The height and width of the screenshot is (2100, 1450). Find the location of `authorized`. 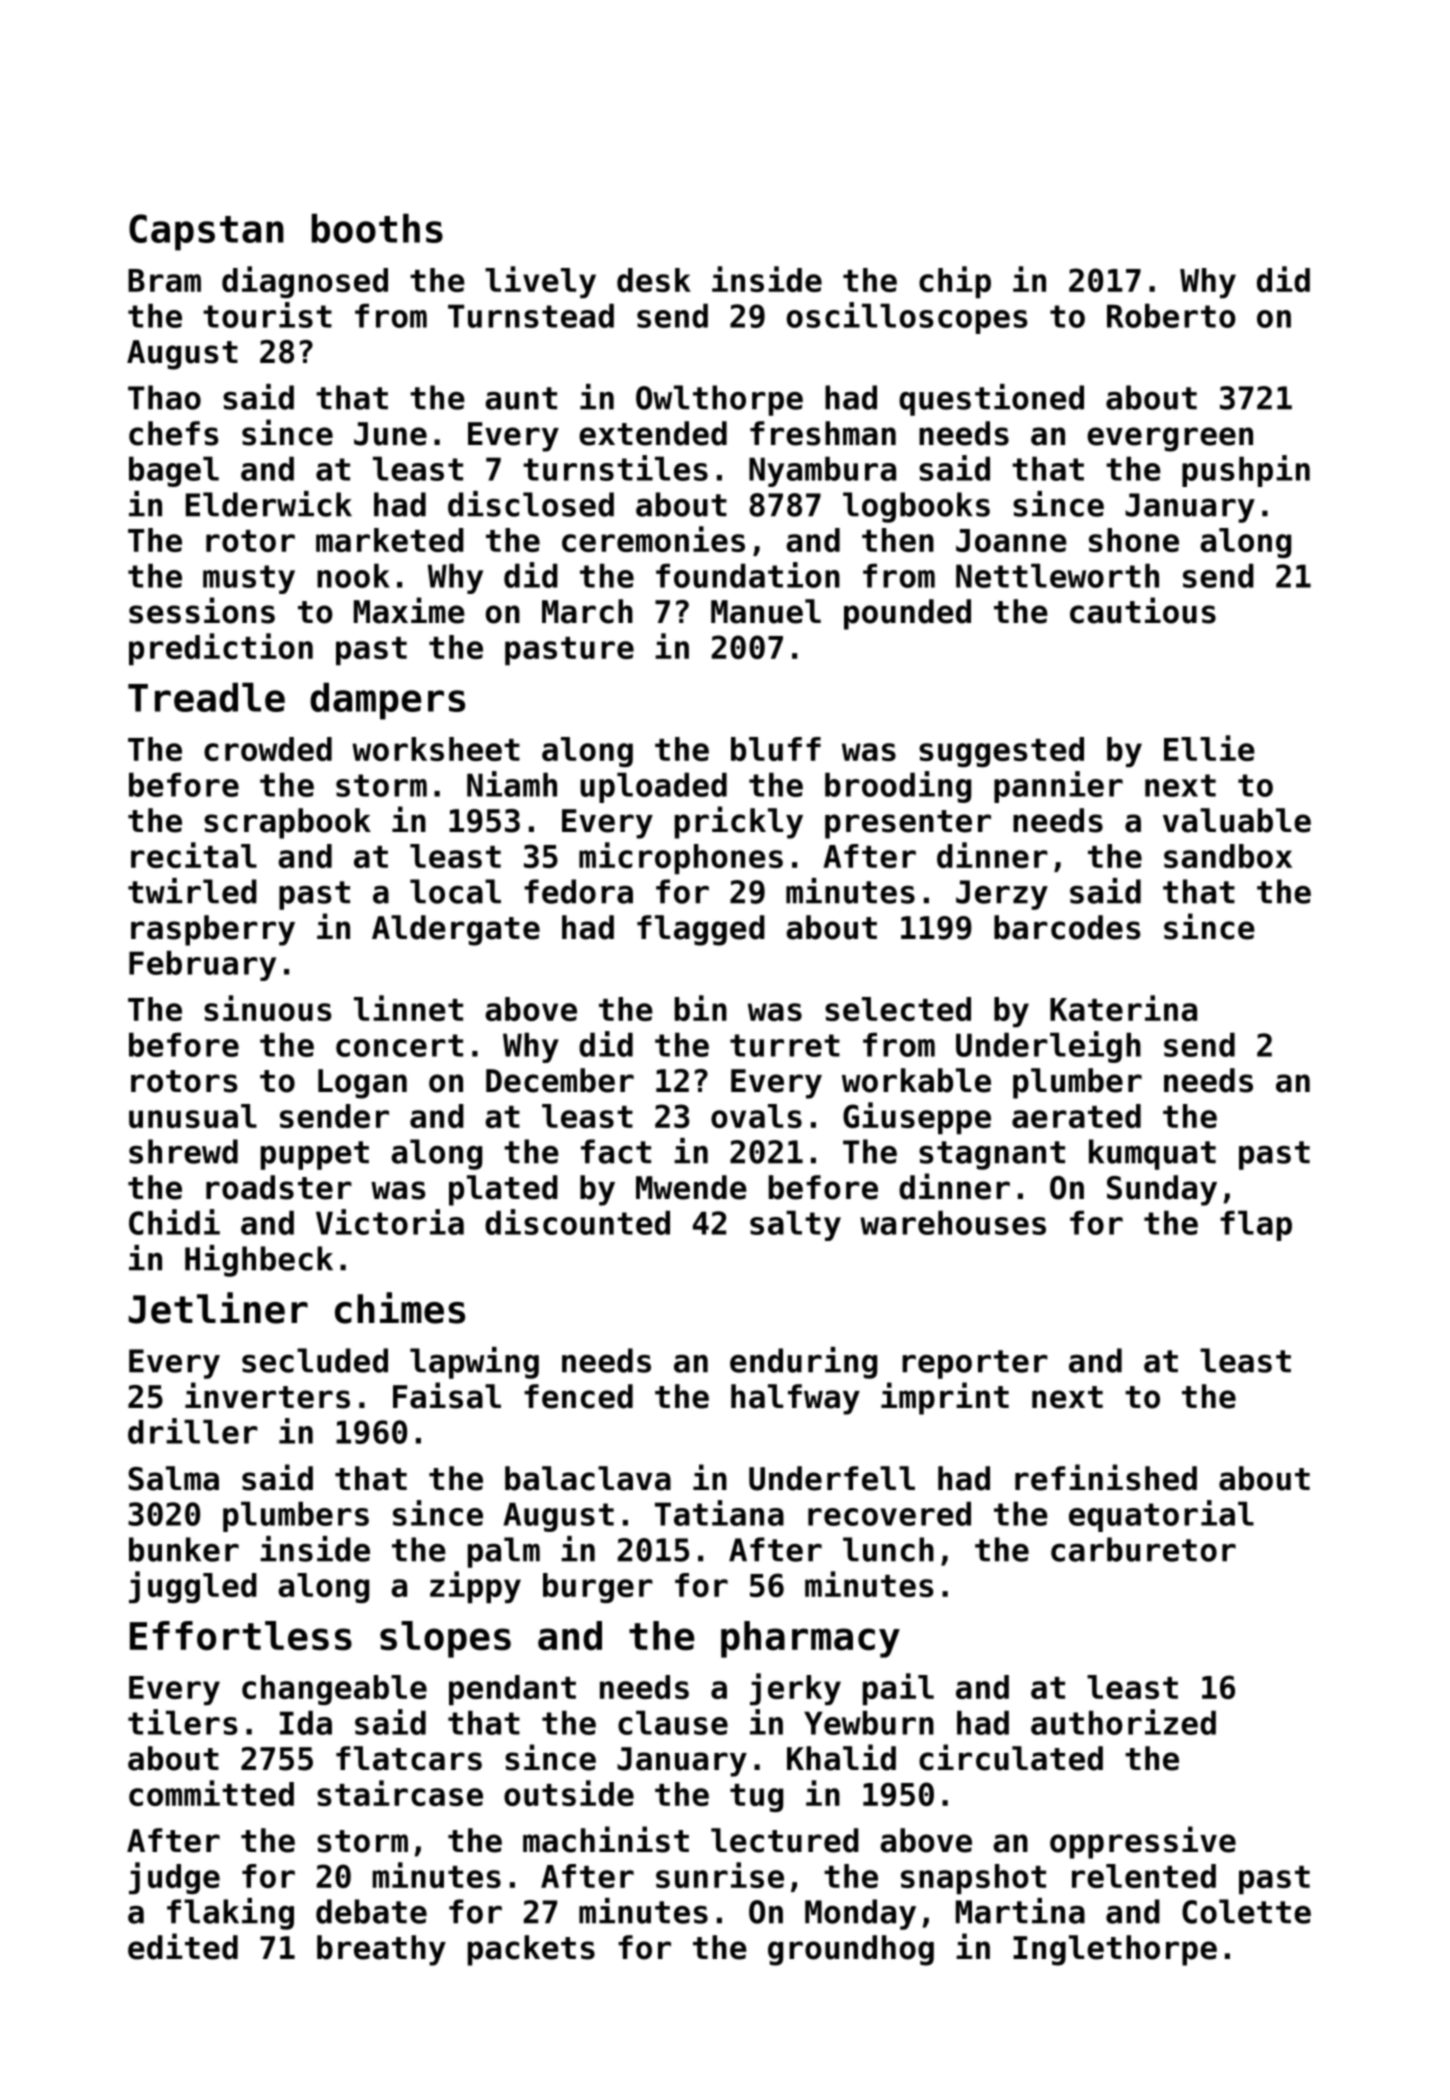

authorized is located at coordinates (1123, 1722).
